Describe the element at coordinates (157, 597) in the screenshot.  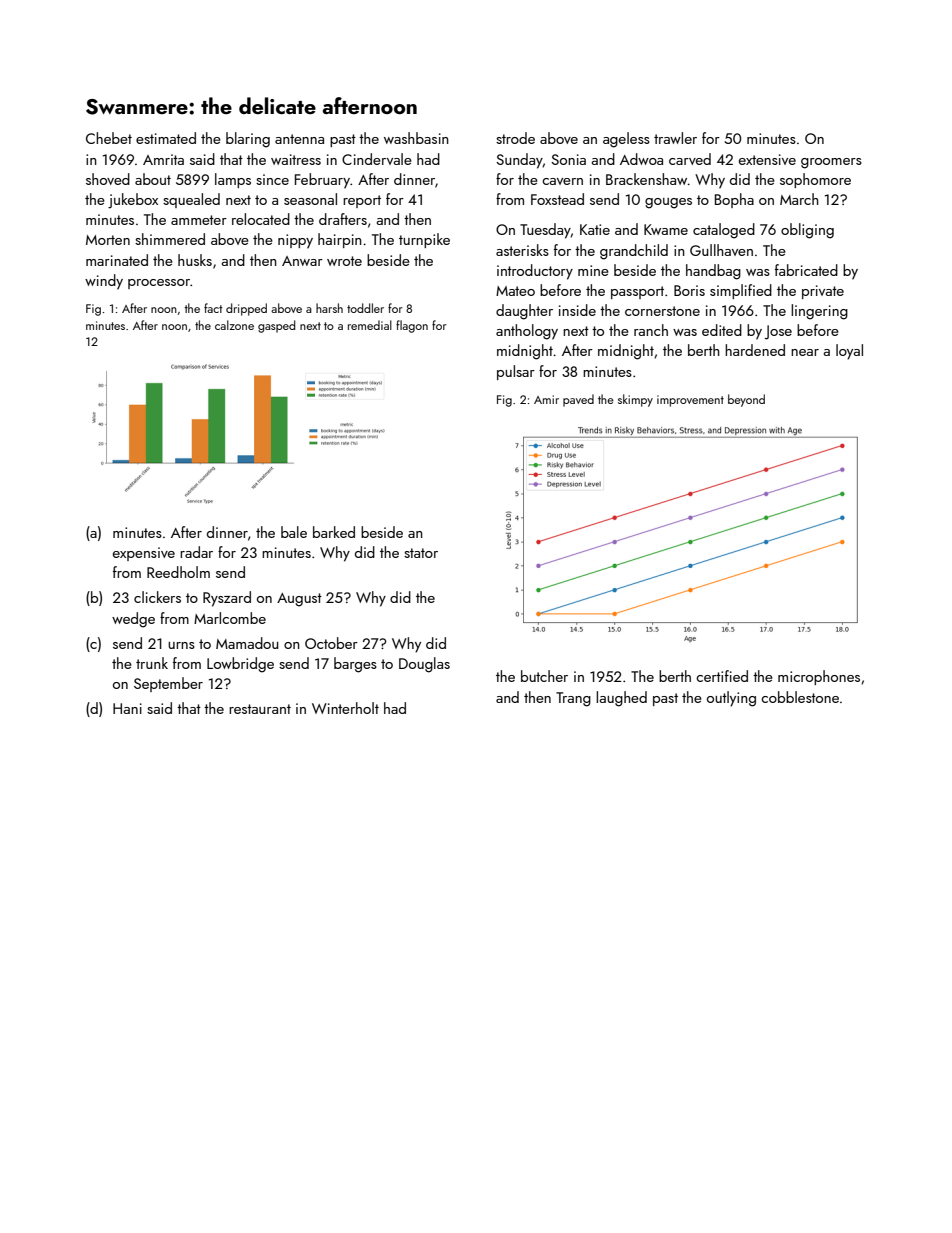
I see `clickers` at that location.
